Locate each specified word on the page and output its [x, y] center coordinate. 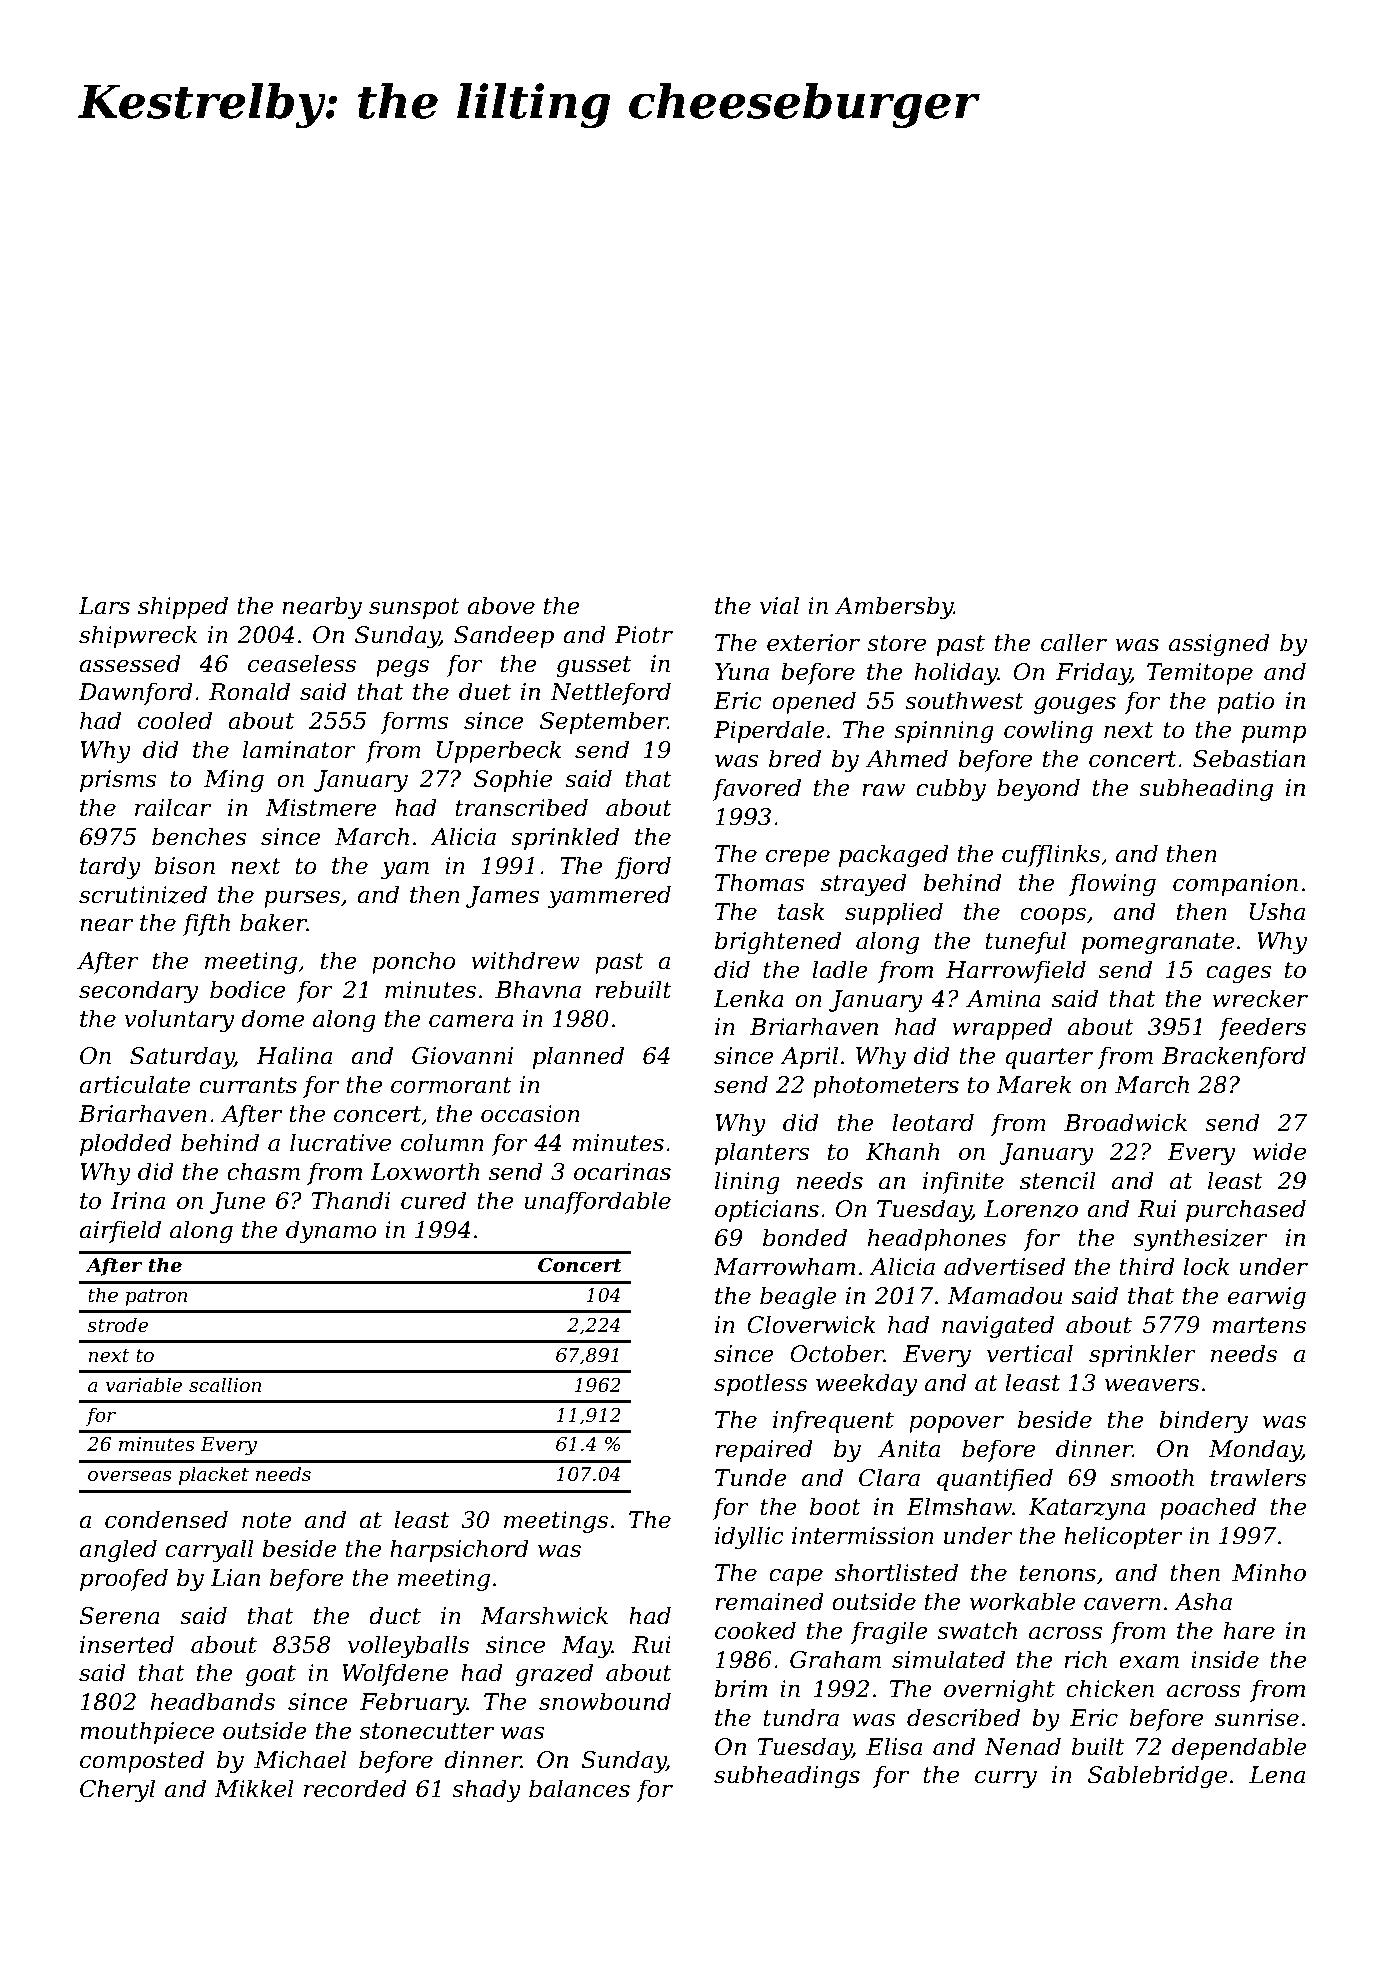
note [266, 1520]
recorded [355, 1788]
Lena [1277, 1775]
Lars [104, 606]
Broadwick [1125, 1122]
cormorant [451, 1085]
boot [835, 1506]
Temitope [1200, 674]
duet [485, 691]
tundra [801, 1717]
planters [762, 1153]
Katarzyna [1087, 1509]
